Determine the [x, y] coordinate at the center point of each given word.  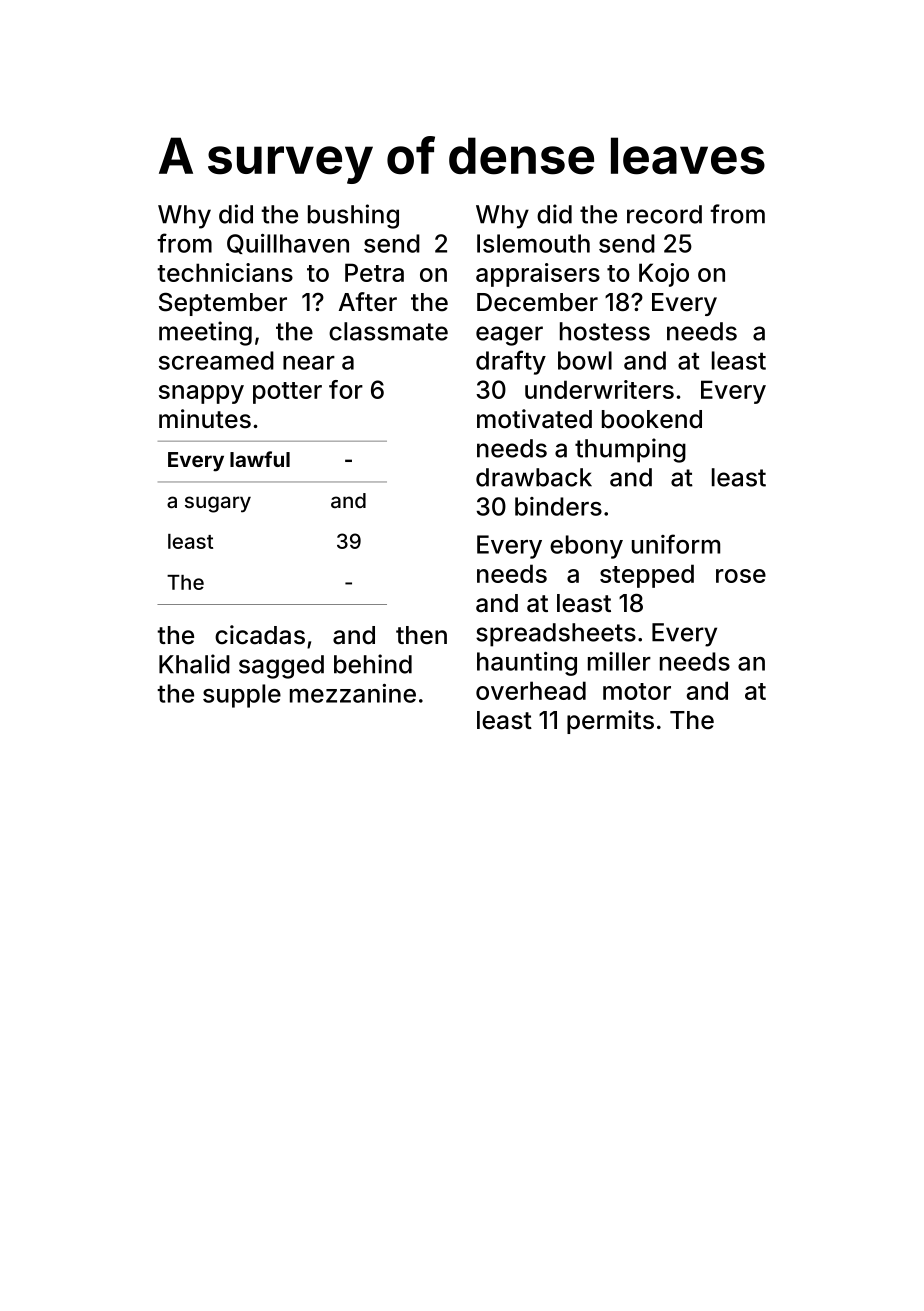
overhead [531, 690]
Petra [374, 272]
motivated [534, 419]
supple [242, 696]
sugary [218, 504]
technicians [225, 272]
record [664, 214]
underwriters [599, 389]
